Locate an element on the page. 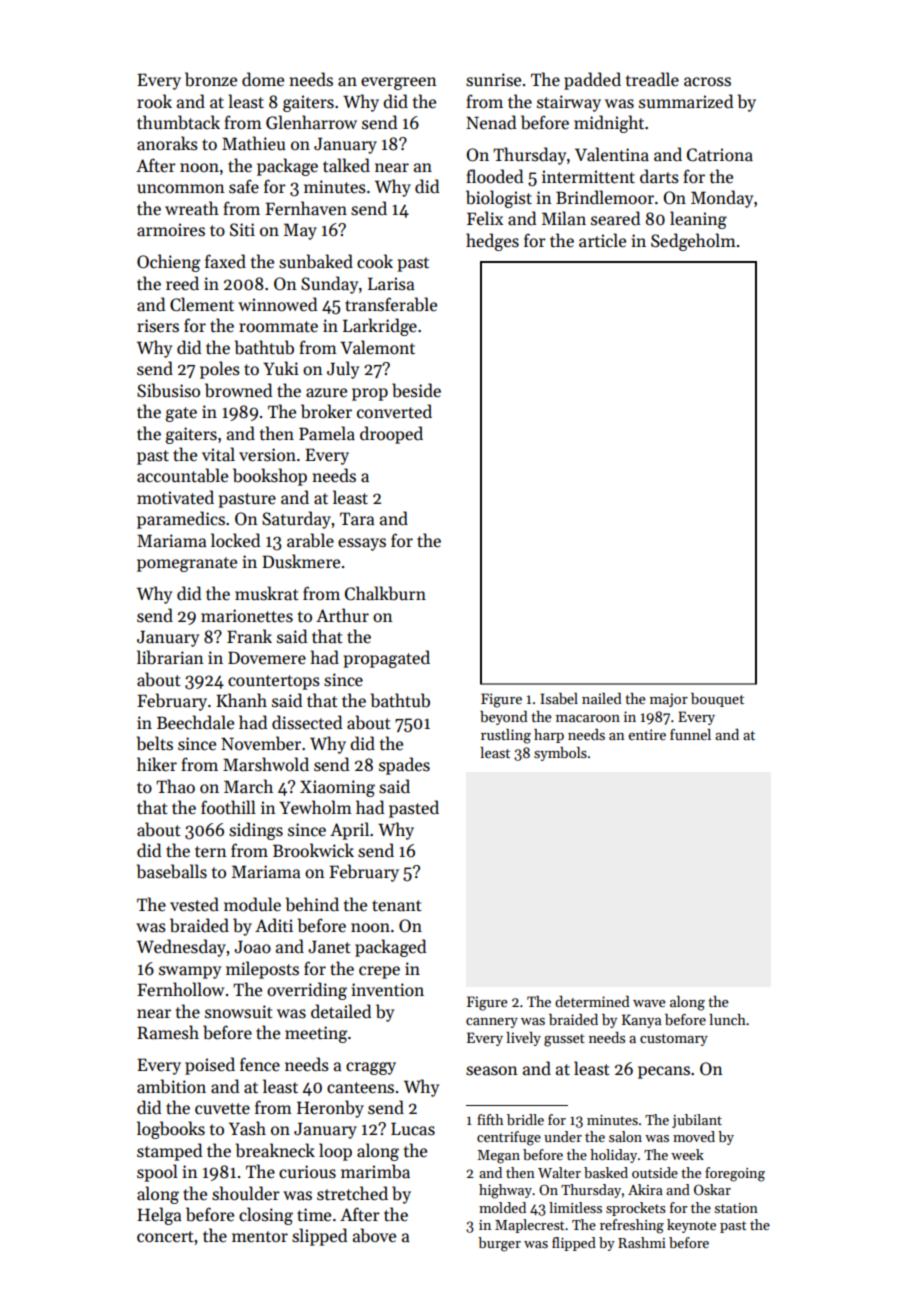 Image resolution: width=908 pixels, height=1316 pixels. Milan is located at coordinates (564, 218).
